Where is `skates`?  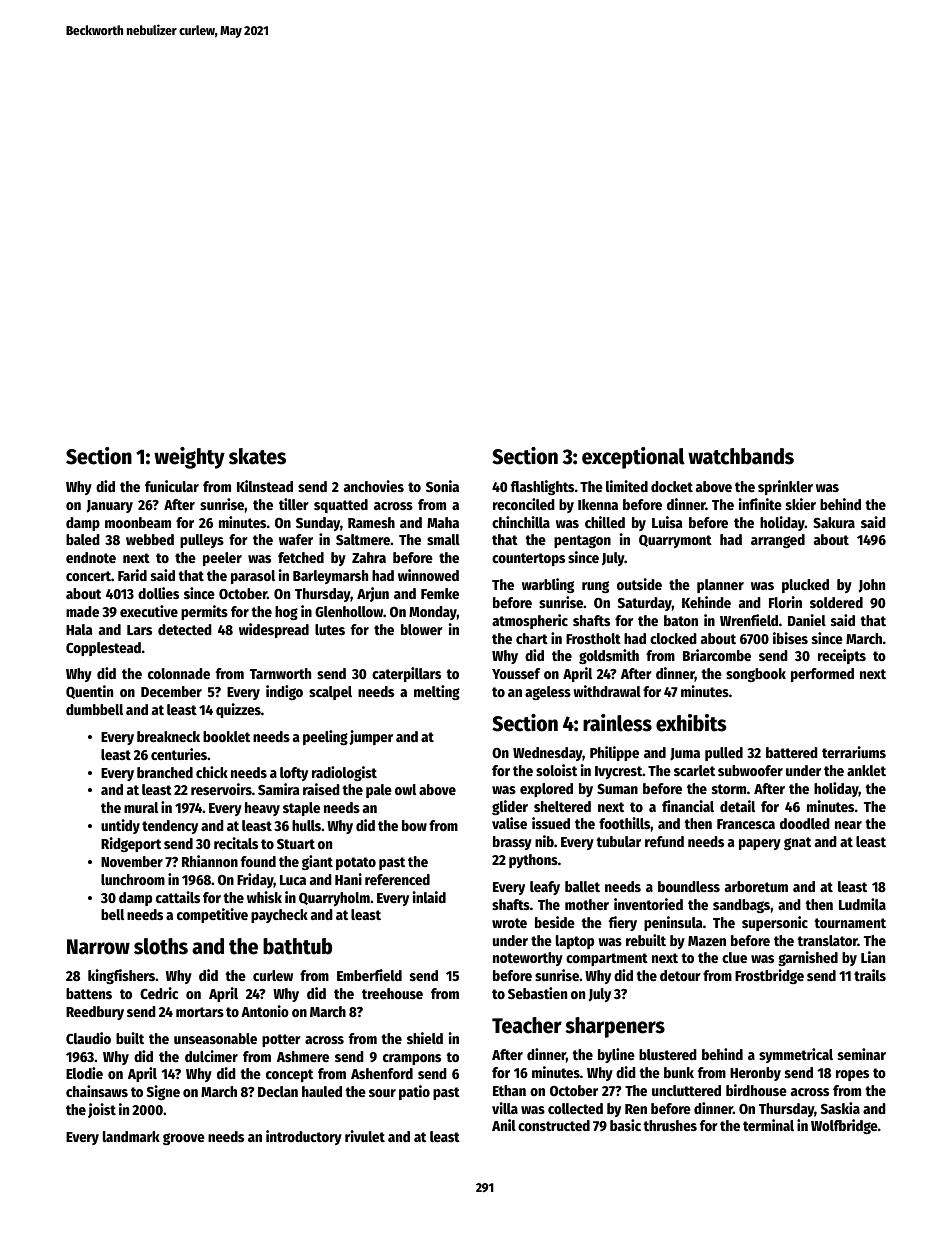 skates is located at coordinates (257, 456).
